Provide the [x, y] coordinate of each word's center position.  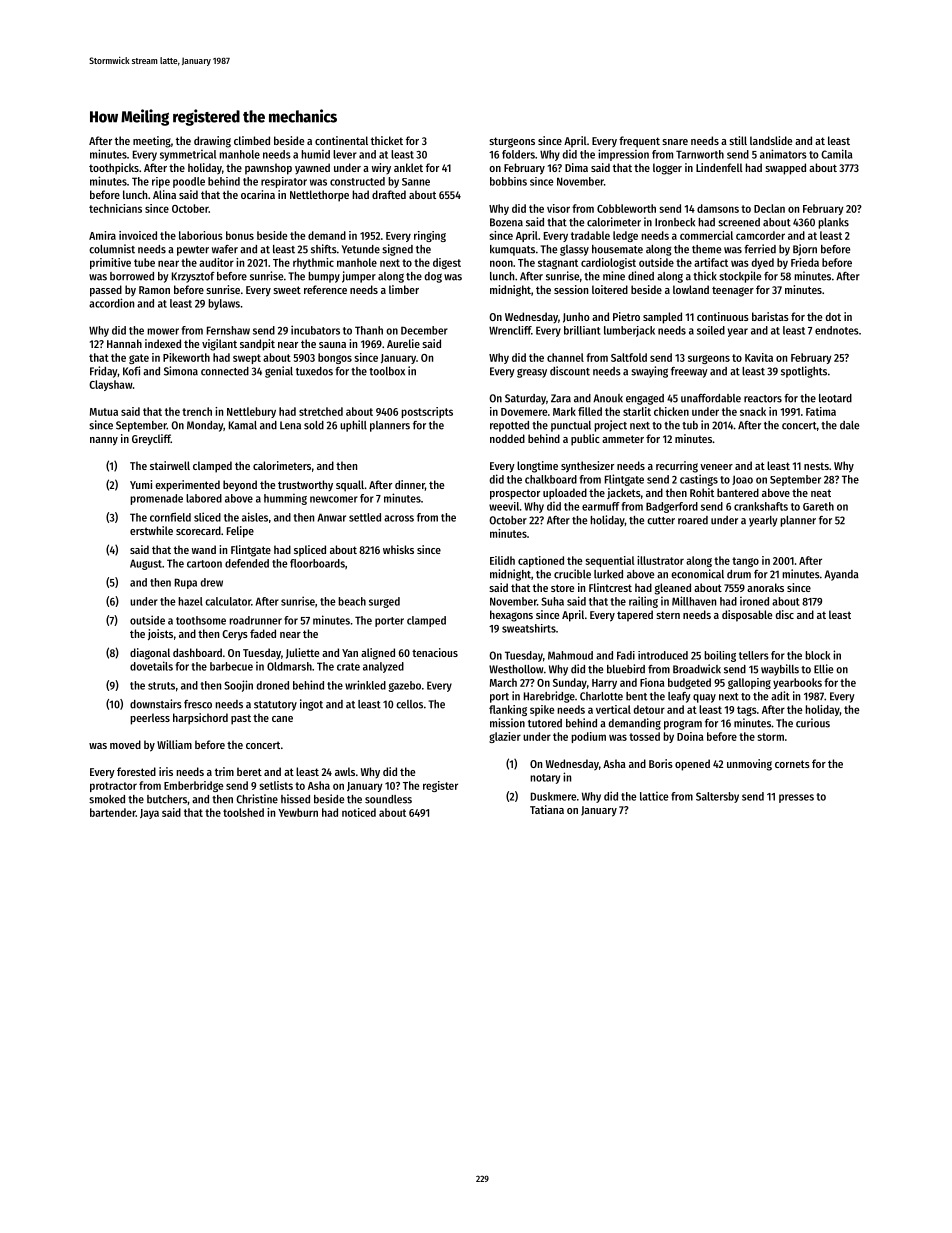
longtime [537, 467]
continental [341, 140]
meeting [152, 142]
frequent [639, 142]
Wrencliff [510, 330]
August [146, 564]
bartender [113, 812]
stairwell [170, 465]
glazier [505, 737]
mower [163, 331]
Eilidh [502, 560]
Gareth [818, 506]
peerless [150, 719]
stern [668, 615]
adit [780, 696]
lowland [691, 289]
